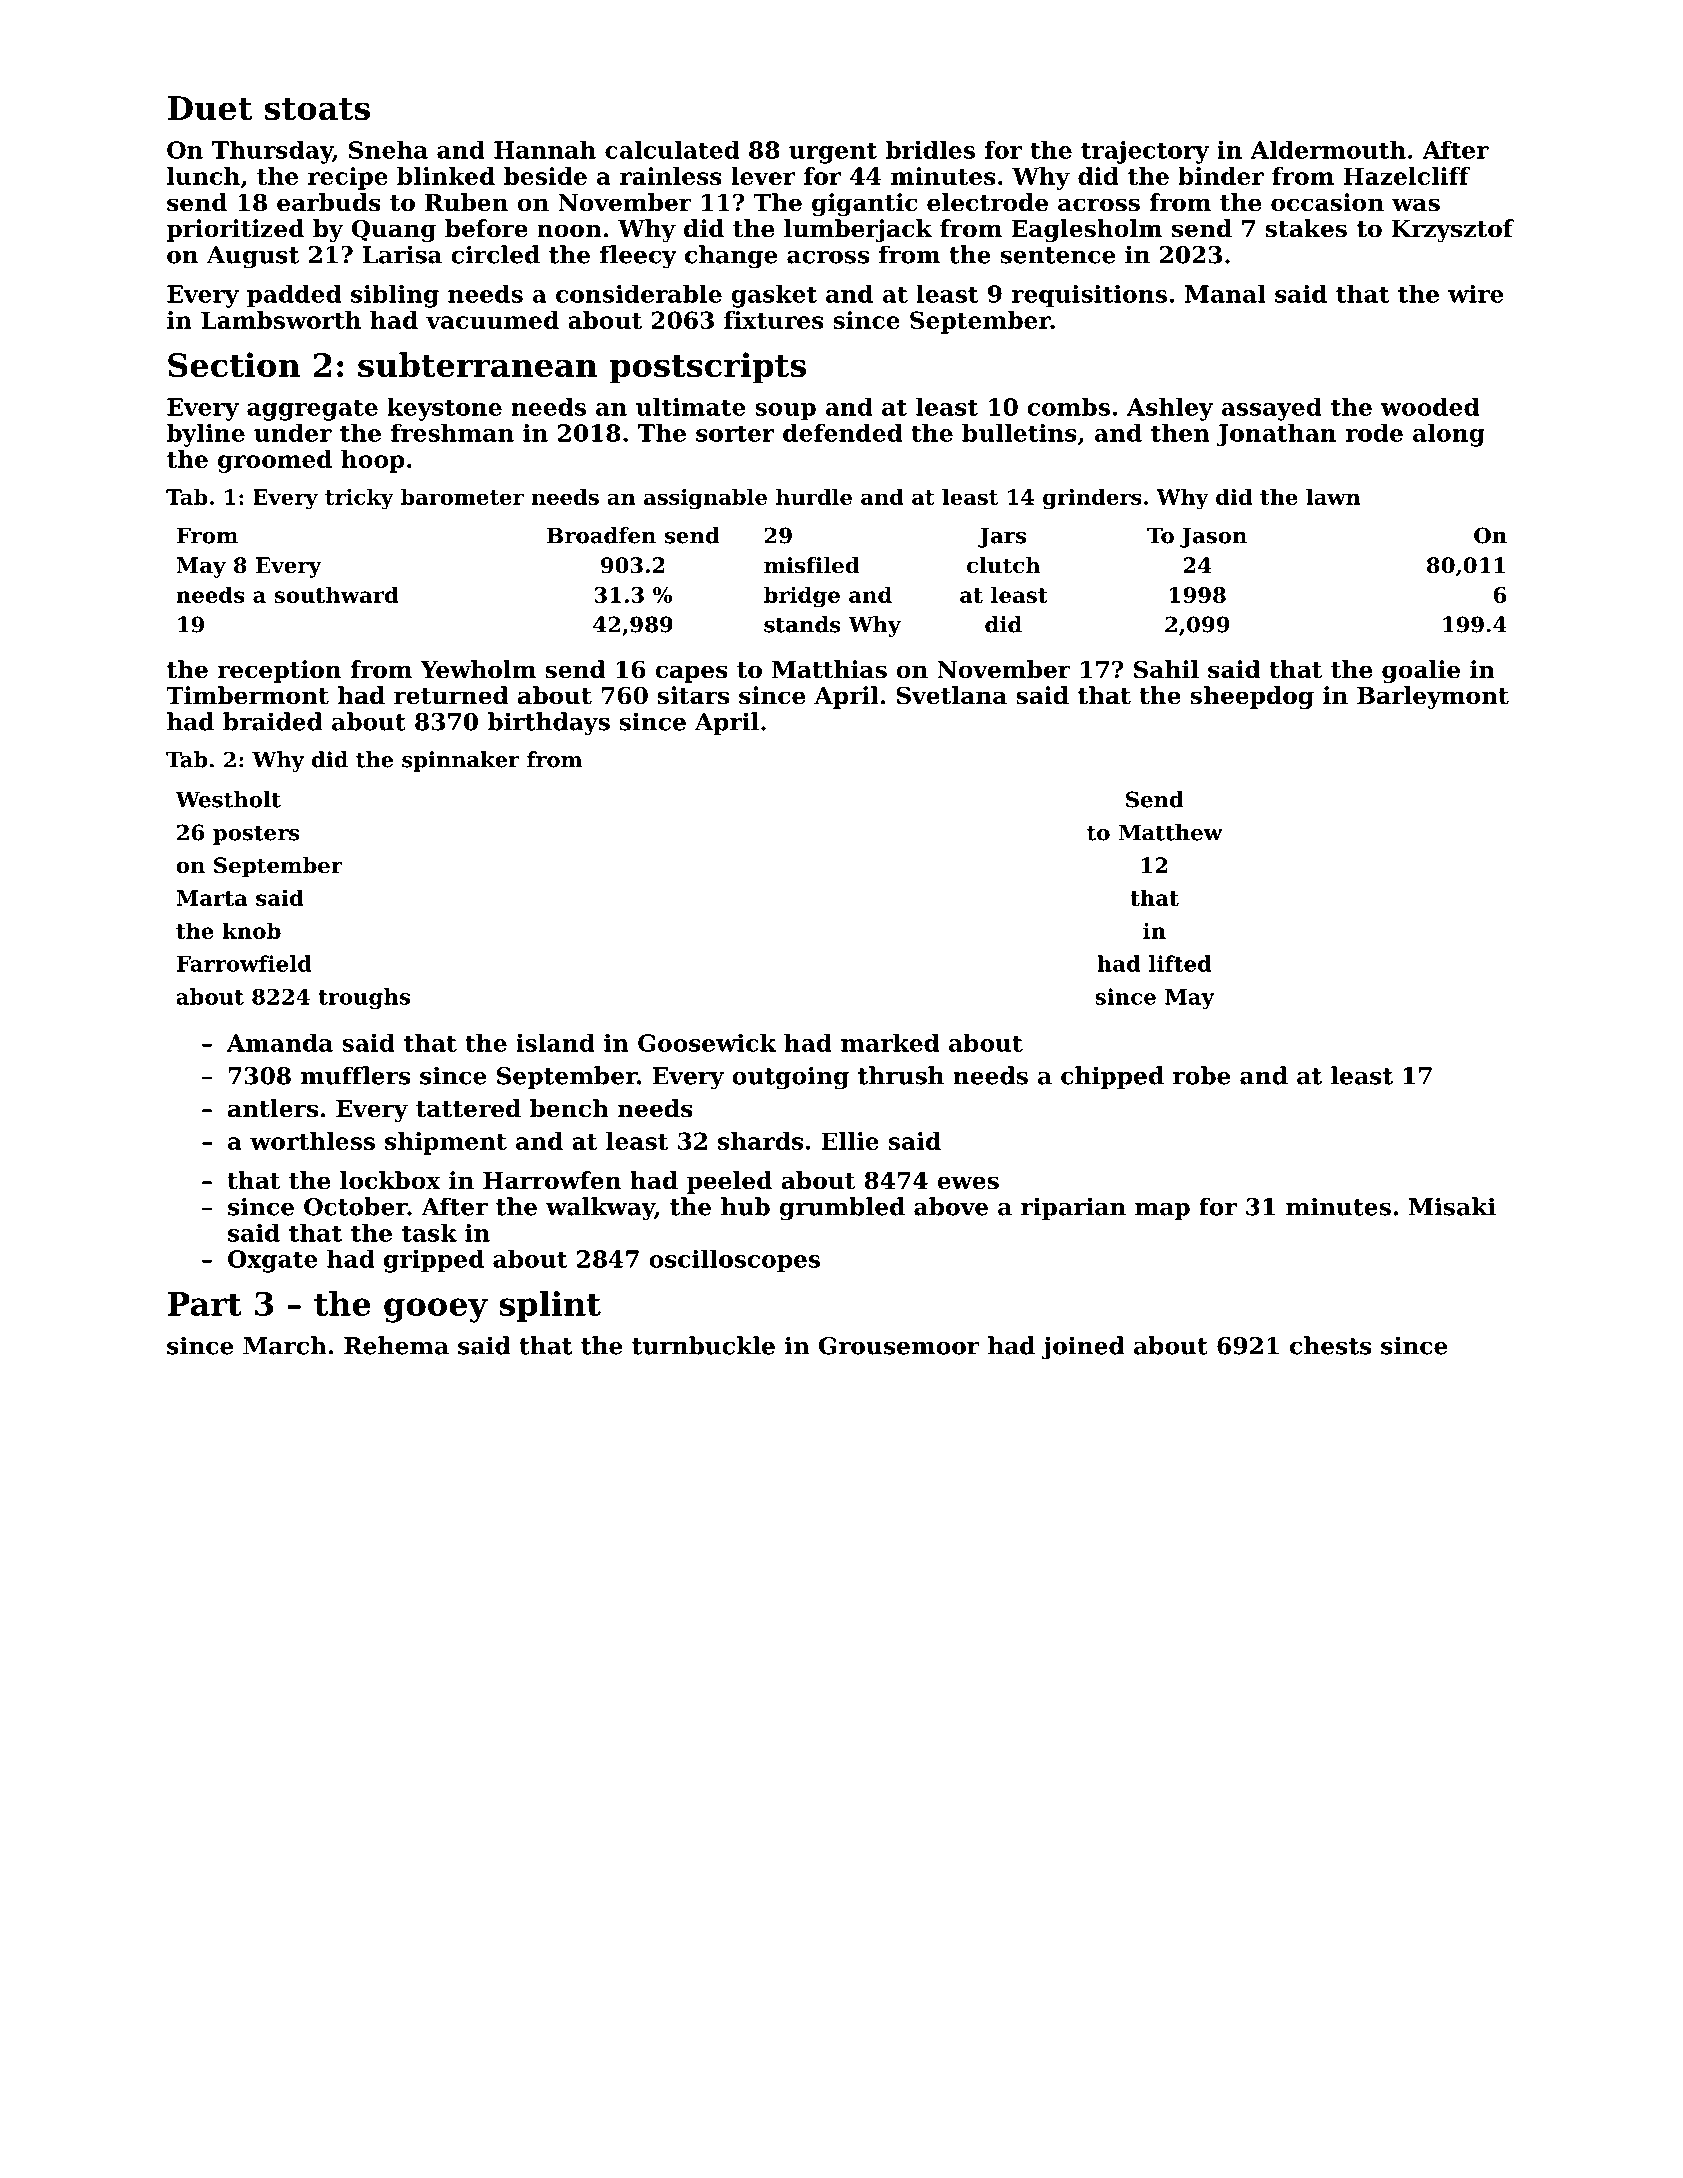 The height and width of the screenshot is (2178, 1683). I want to click on calculated, so click(672, 150).
